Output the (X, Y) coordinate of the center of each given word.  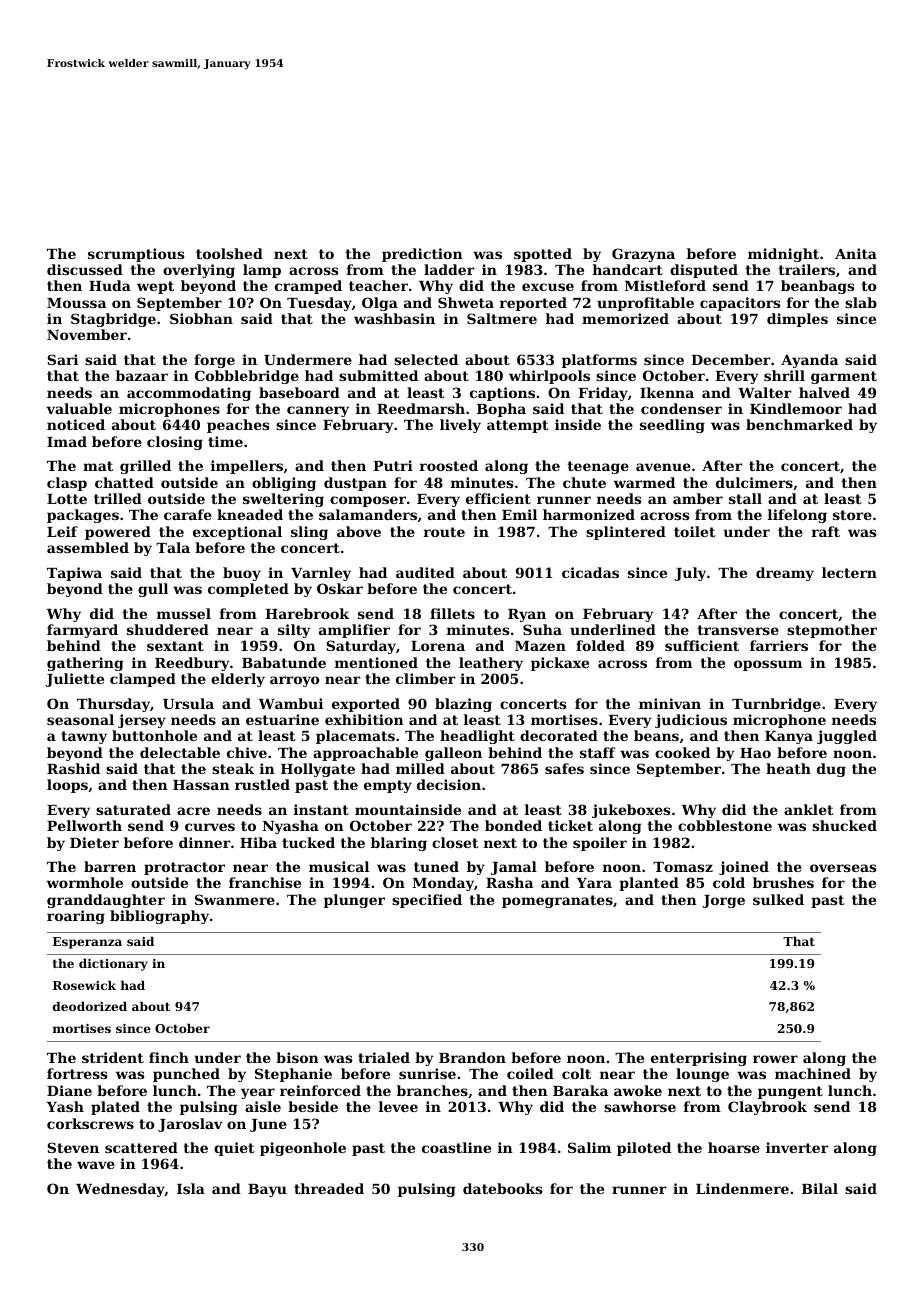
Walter (765, 392)
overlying (199, 271)
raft (826, 531)
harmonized (589, 514)
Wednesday (120, 1190)
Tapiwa (74, 574)
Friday (603, 394)
